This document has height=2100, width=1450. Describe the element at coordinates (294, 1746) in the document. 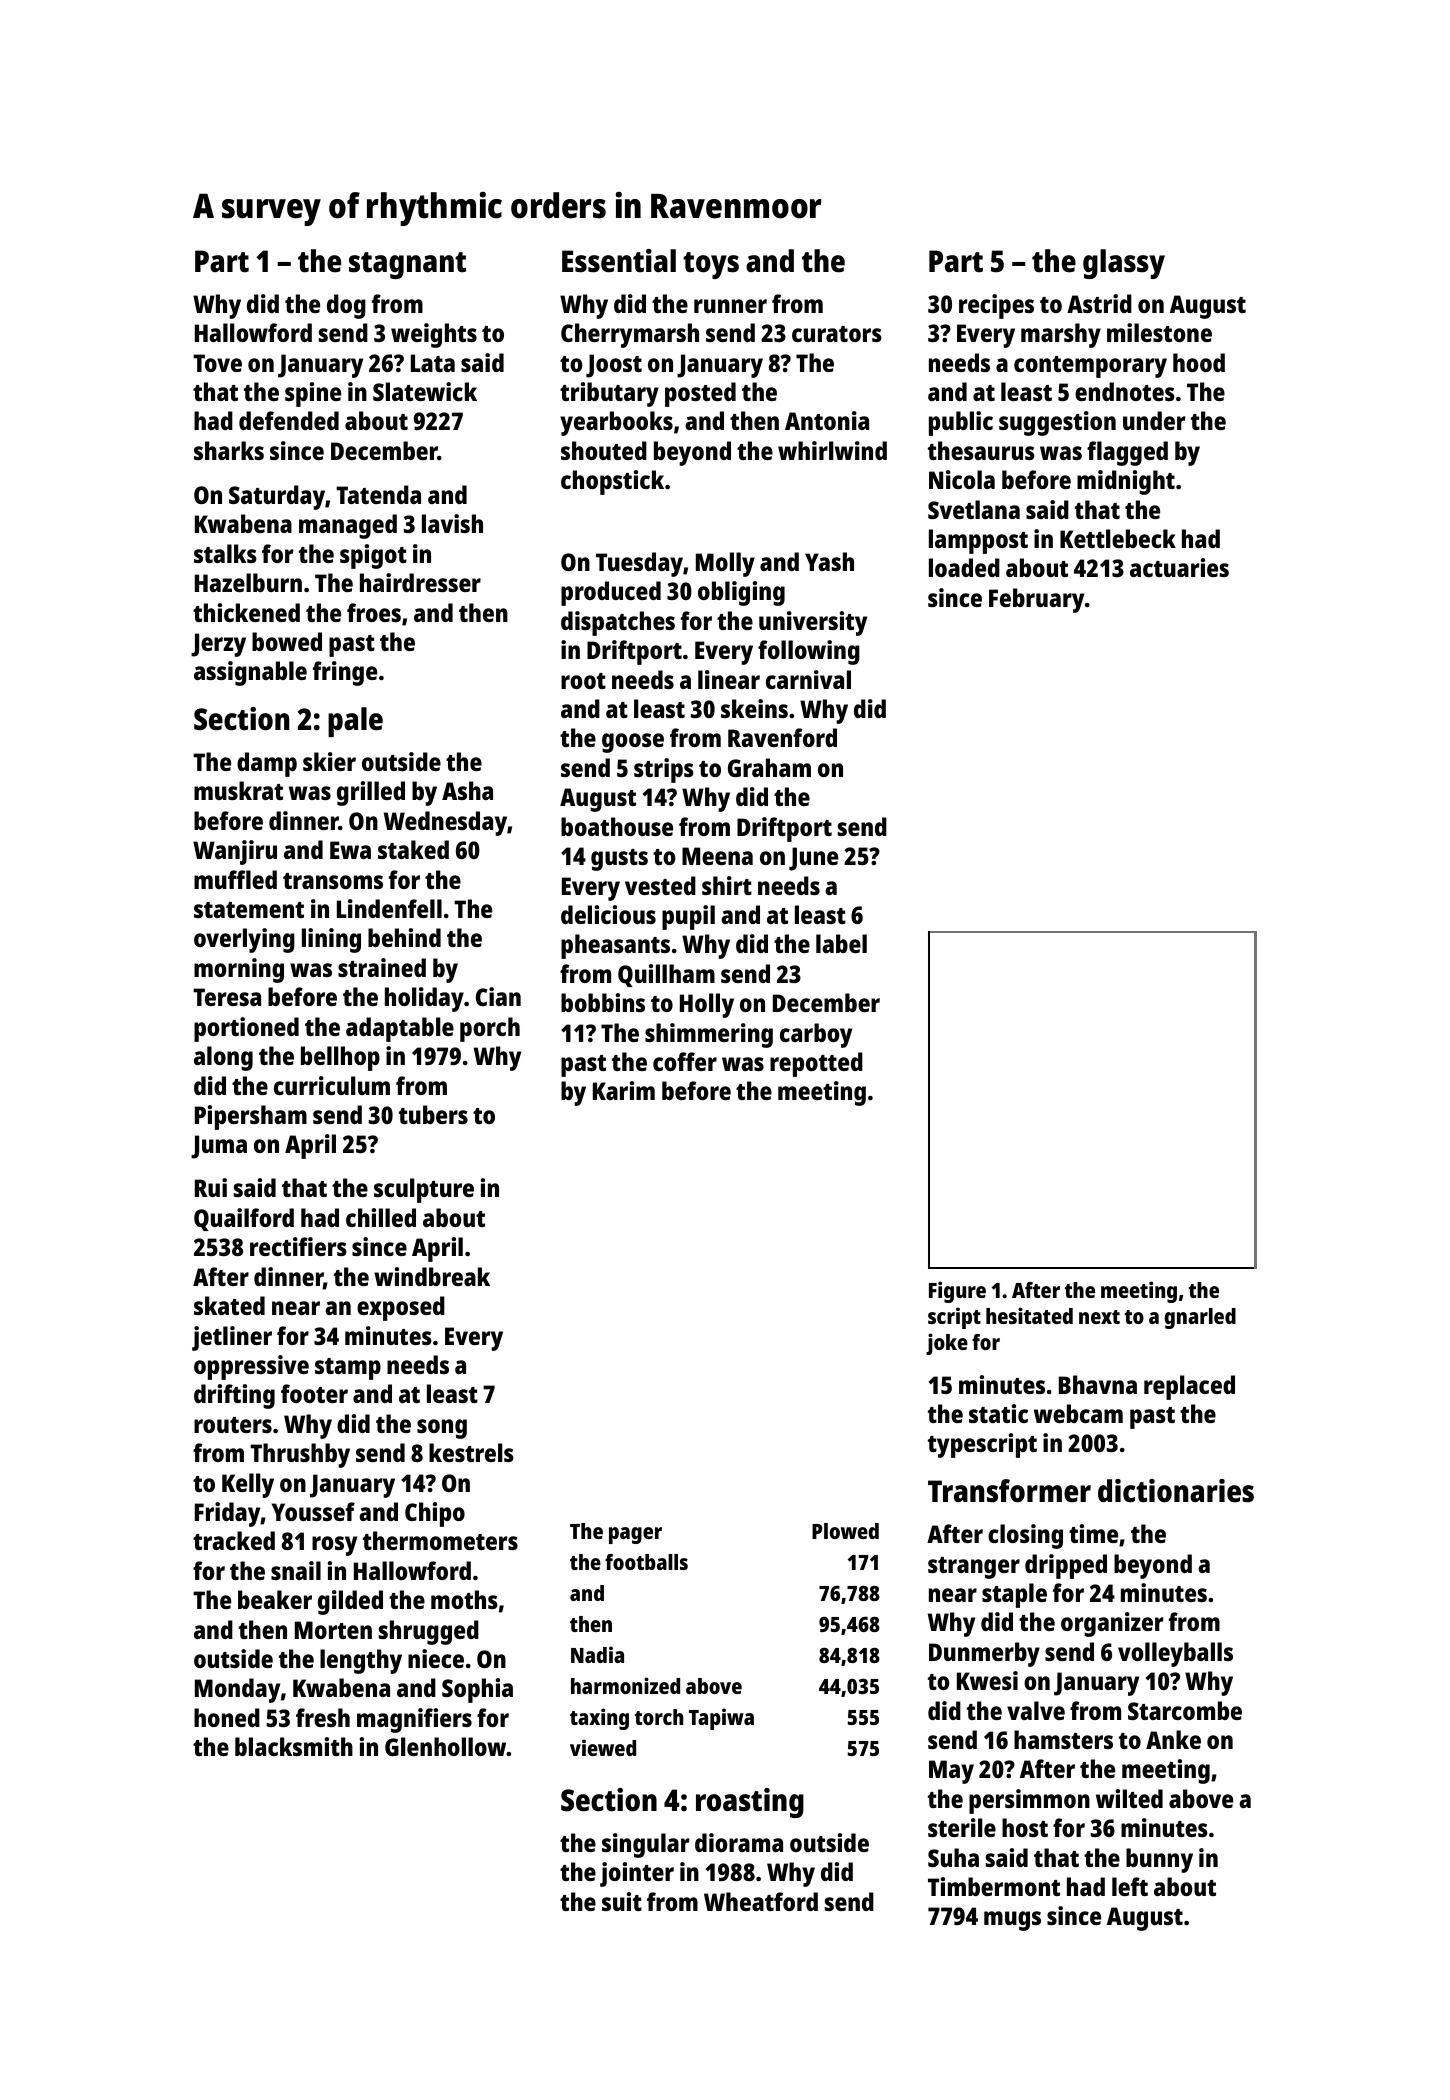

I see `blacksmith` at that location.
